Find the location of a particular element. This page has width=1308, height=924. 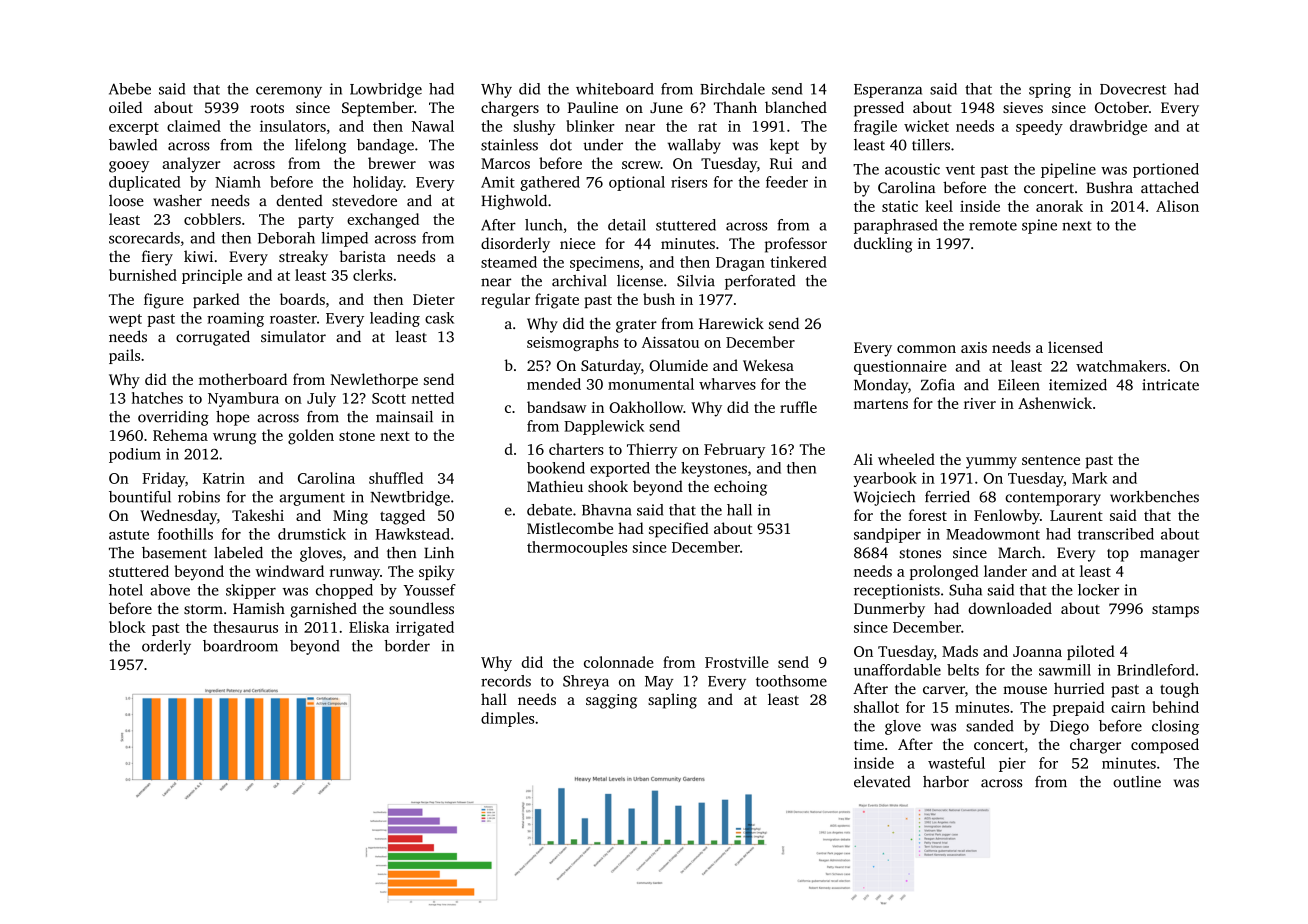

cobblers is located at coordinates (212, 219).
